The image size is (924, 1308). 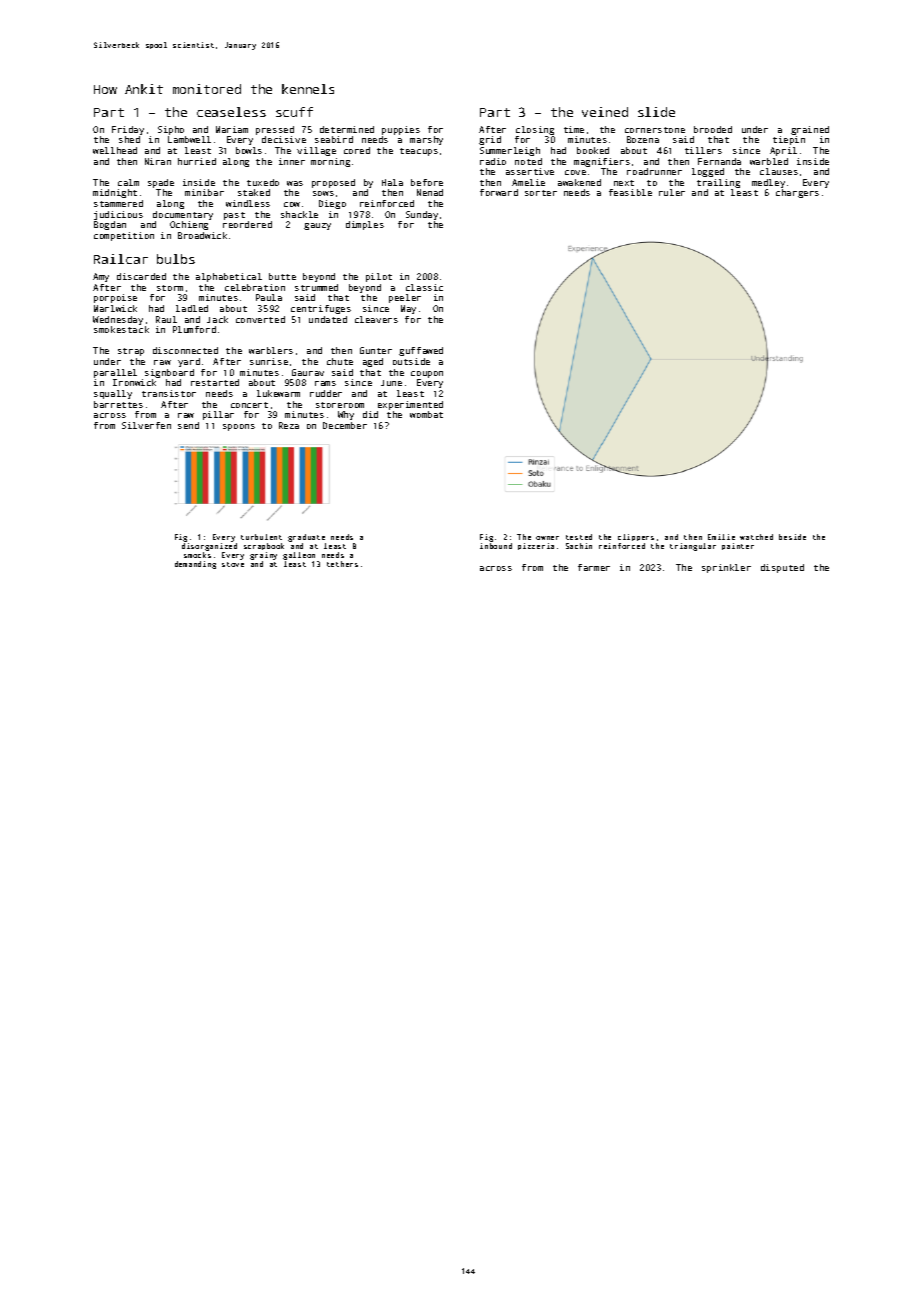 I want to click on demanding, so click(x=195, y=565).
